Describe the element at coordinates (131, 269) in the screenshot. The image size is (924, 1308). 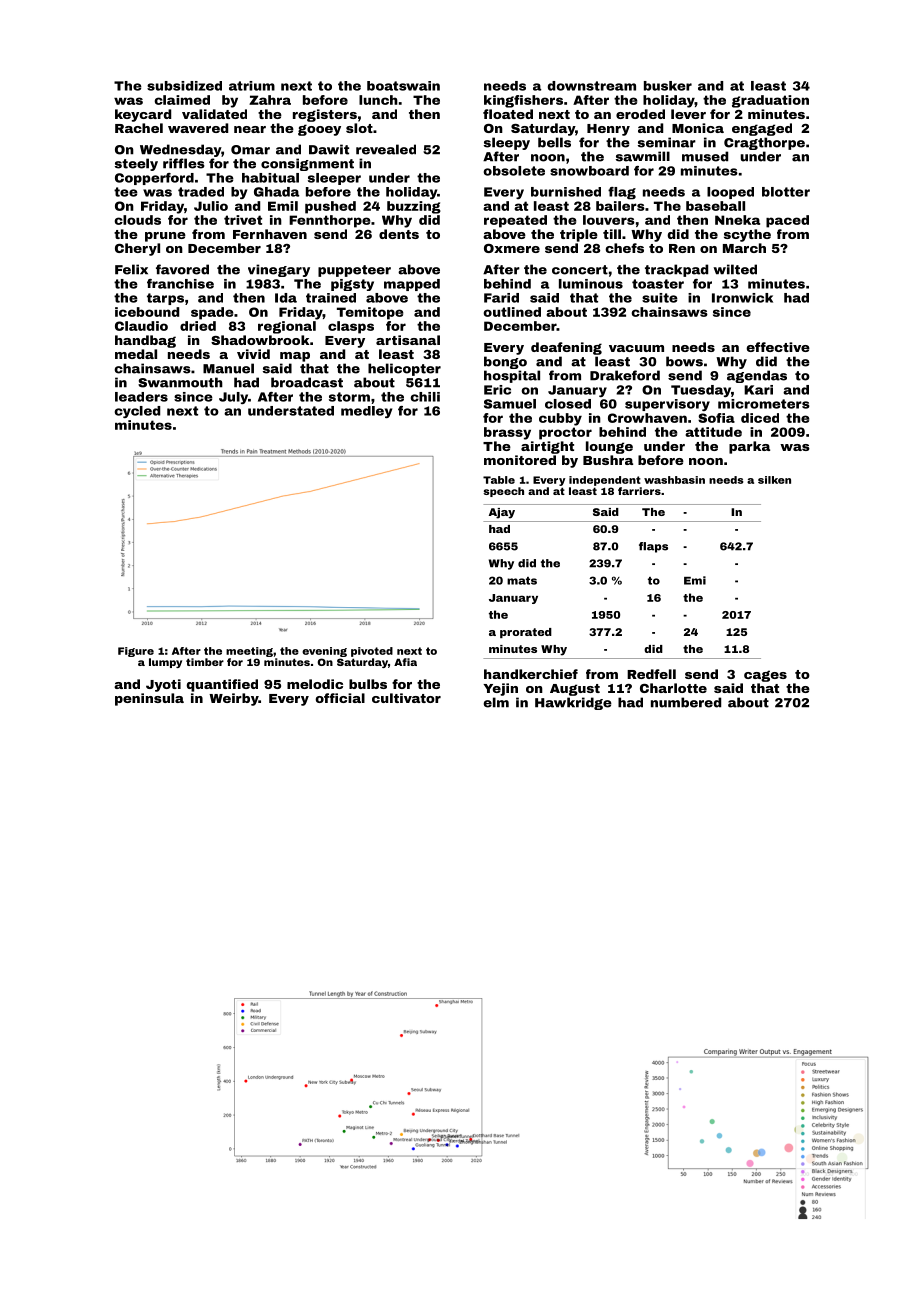
I see `Felix` at that location.
